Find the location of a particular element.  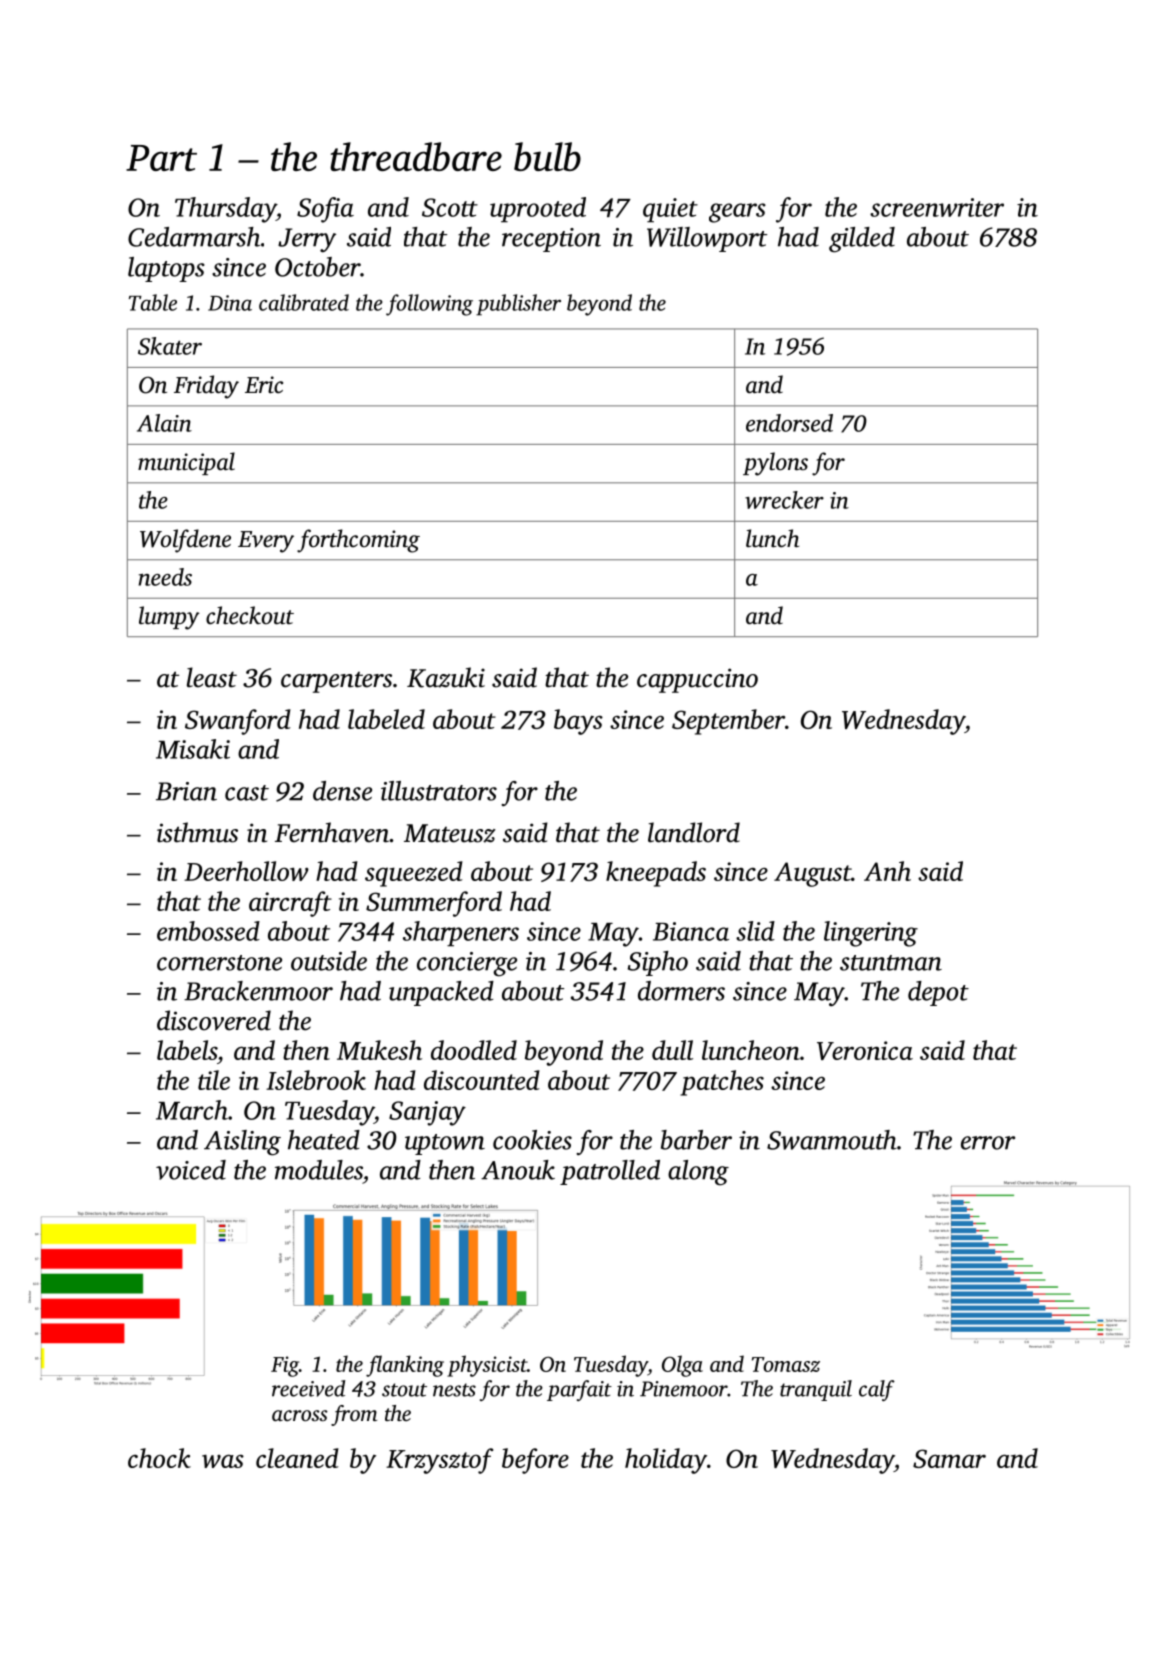

cappuccino is located at coordinates (697, 680).
